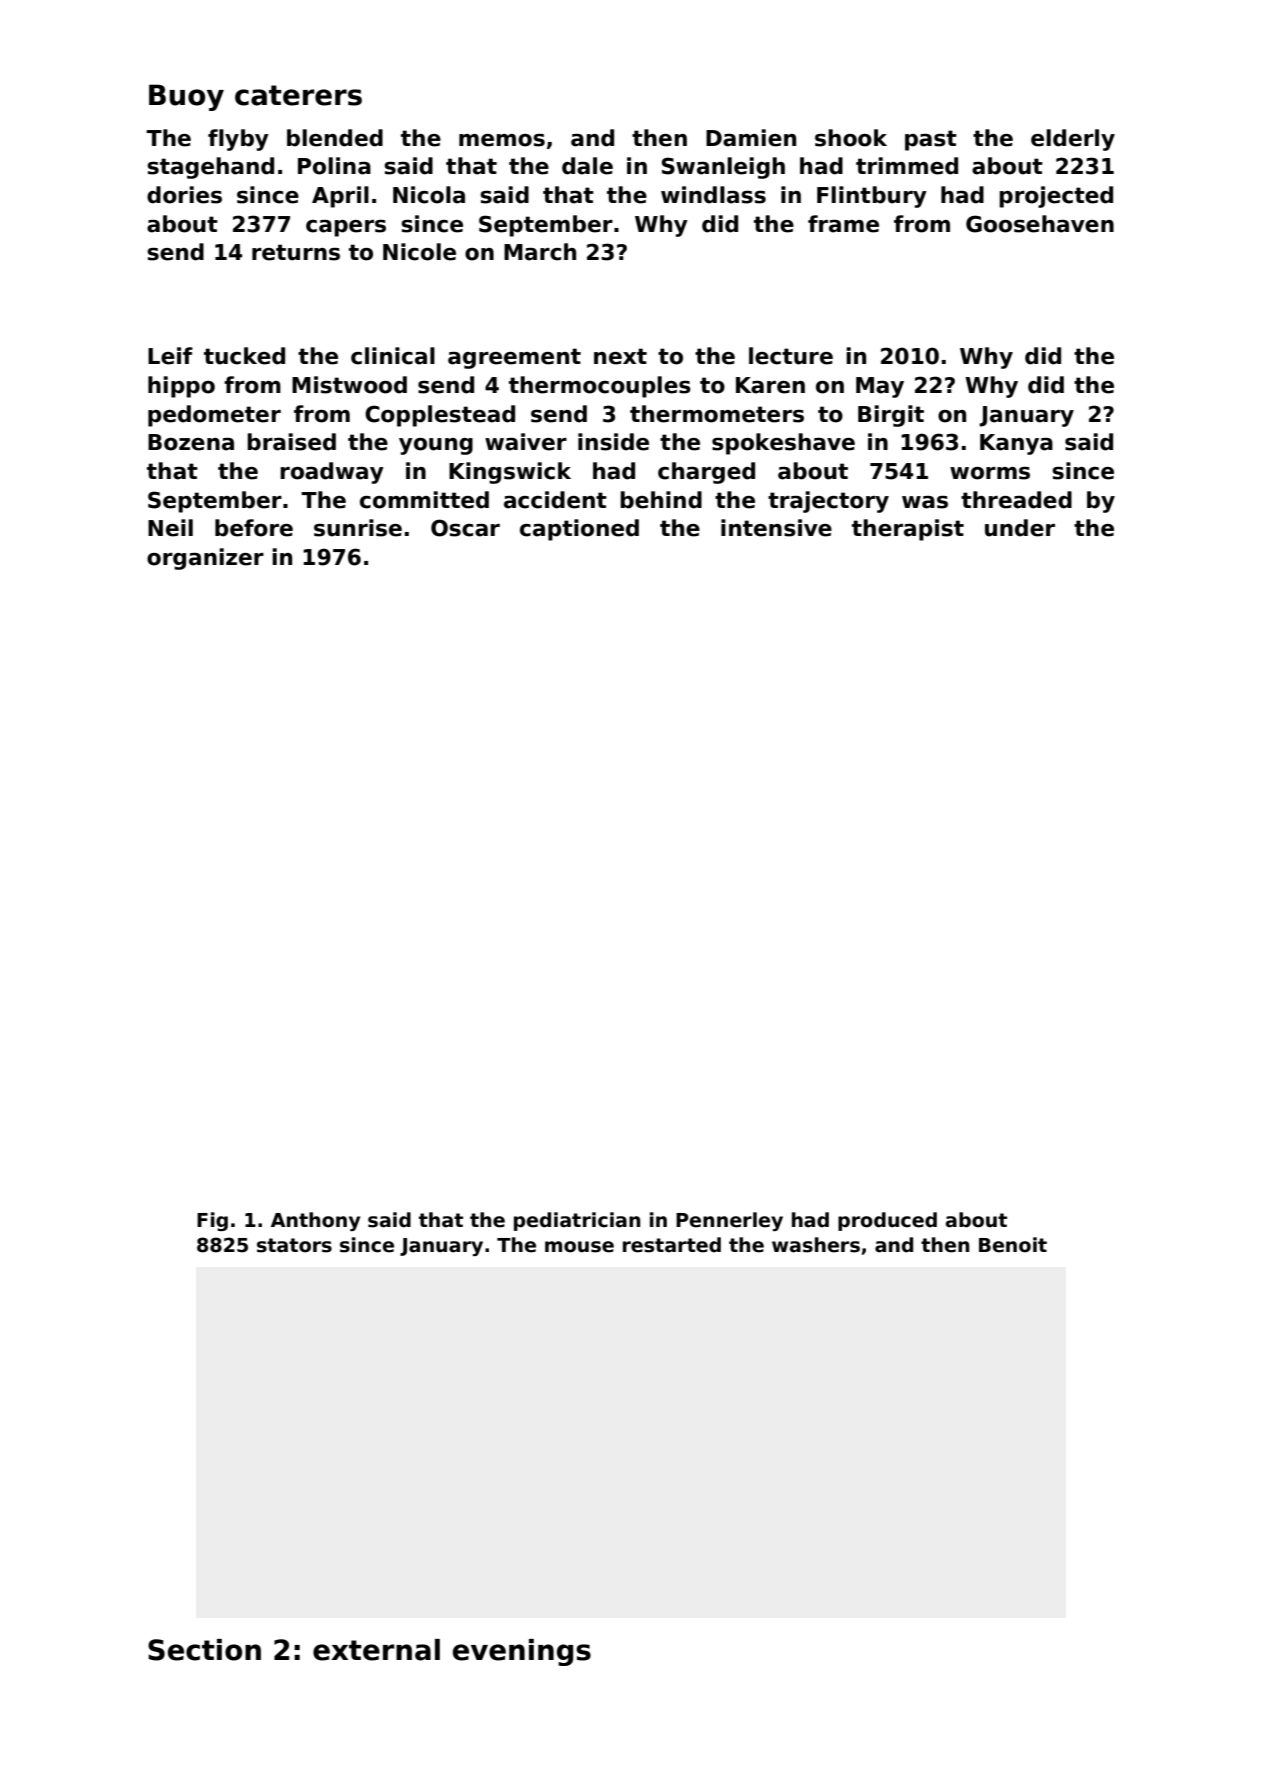 The width and height of the document is (1262, 1785). Describe the element at coordinates (1040, 224) in the document. I see `Goosehaven` at that location.
